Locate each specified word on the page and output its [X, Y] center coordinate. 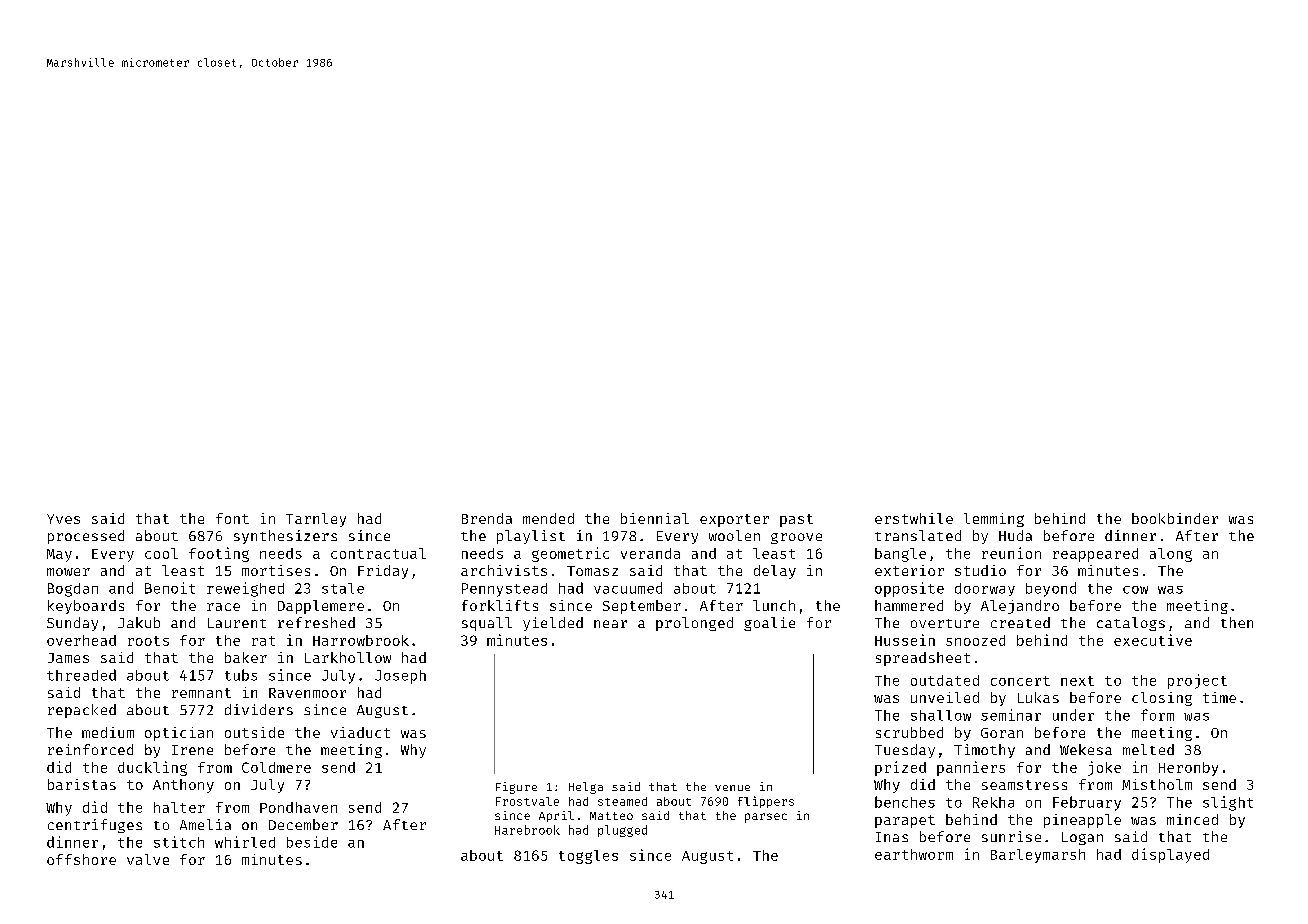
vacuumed [628, 588]
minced [1192, 819]
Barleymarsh [1038, 856]
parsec [766, 818]
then [1237, 622]
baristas [82, 784]
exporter [734, 520]
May [59, 555]
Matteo [611, 816]
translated [918, 535]
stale [343, 588]
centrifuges [95, 826]
